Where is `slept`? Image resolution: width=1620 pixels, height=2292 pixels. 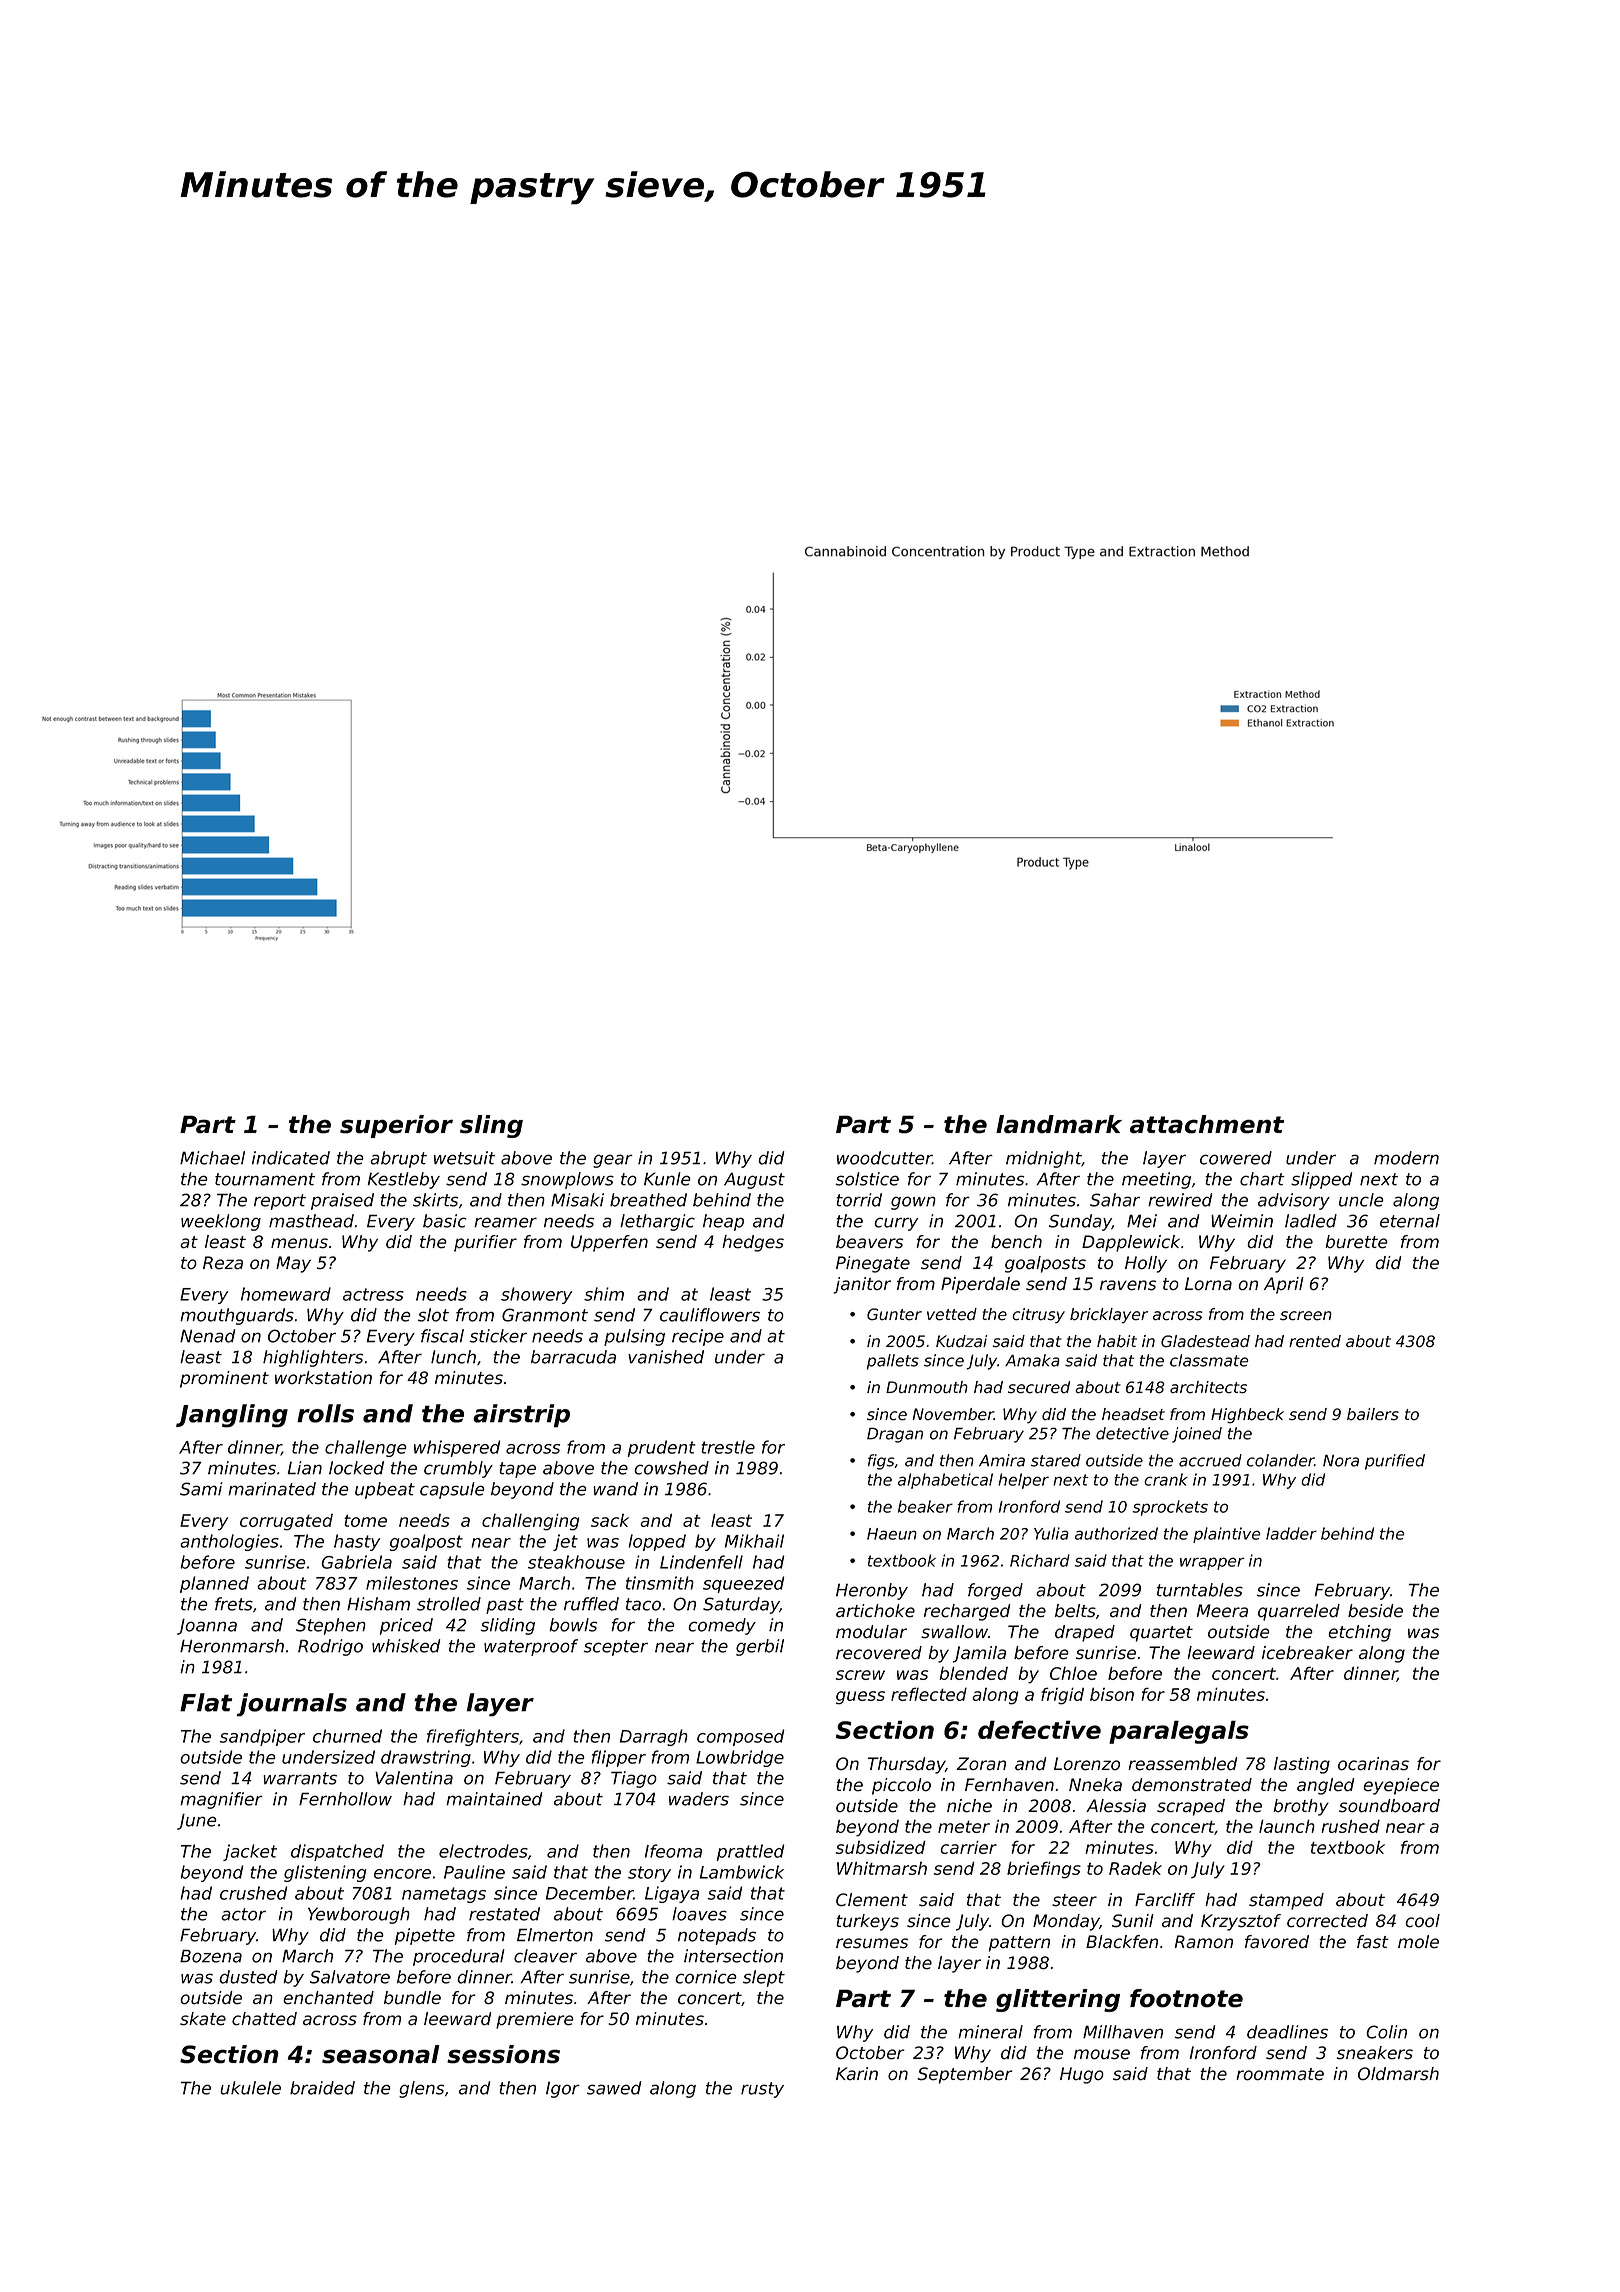 slept is located at coordinates (764, 1978).
